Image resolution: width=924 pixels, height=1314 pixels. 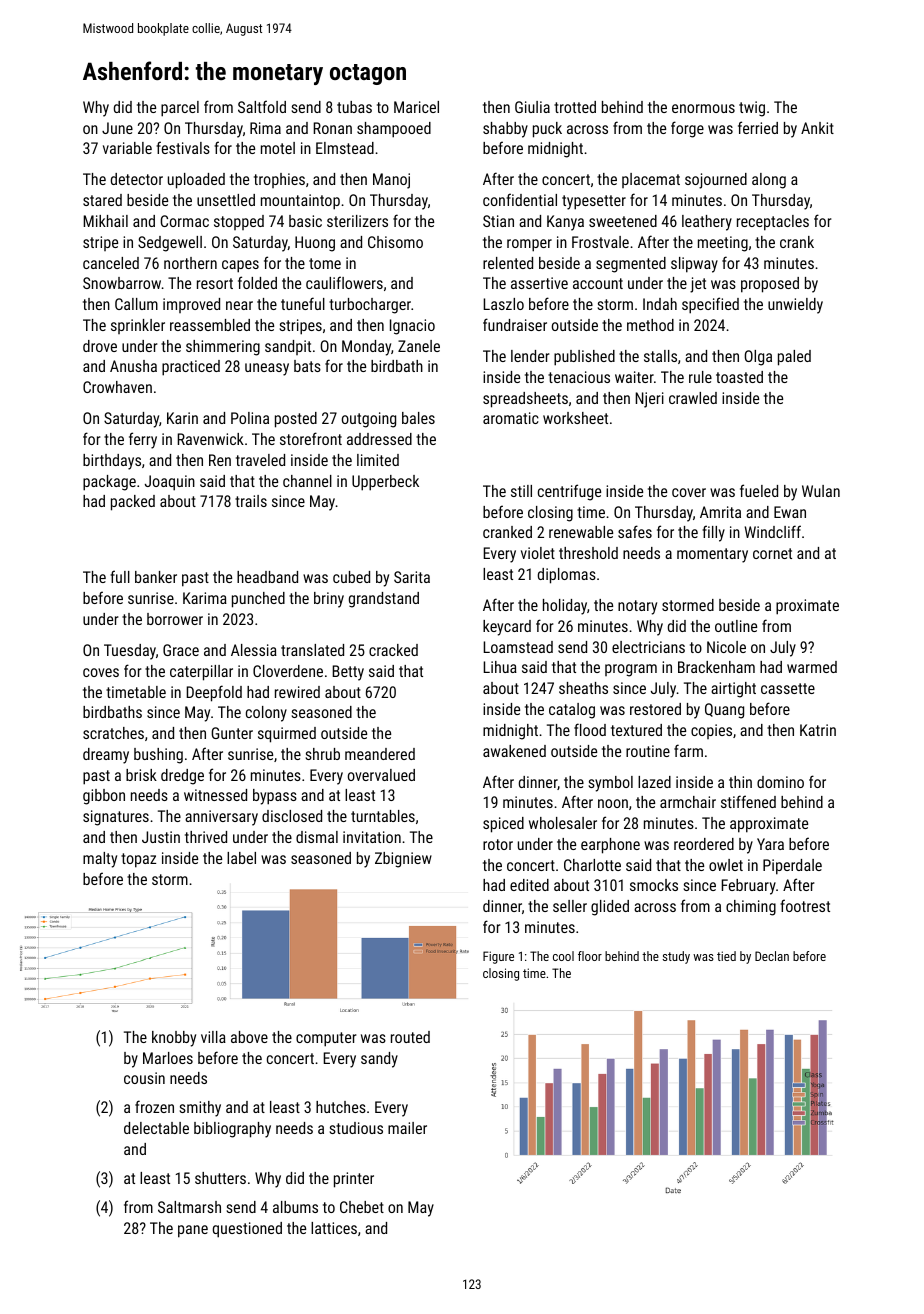 I want to click on proposed, so click(x=770, y=285).
